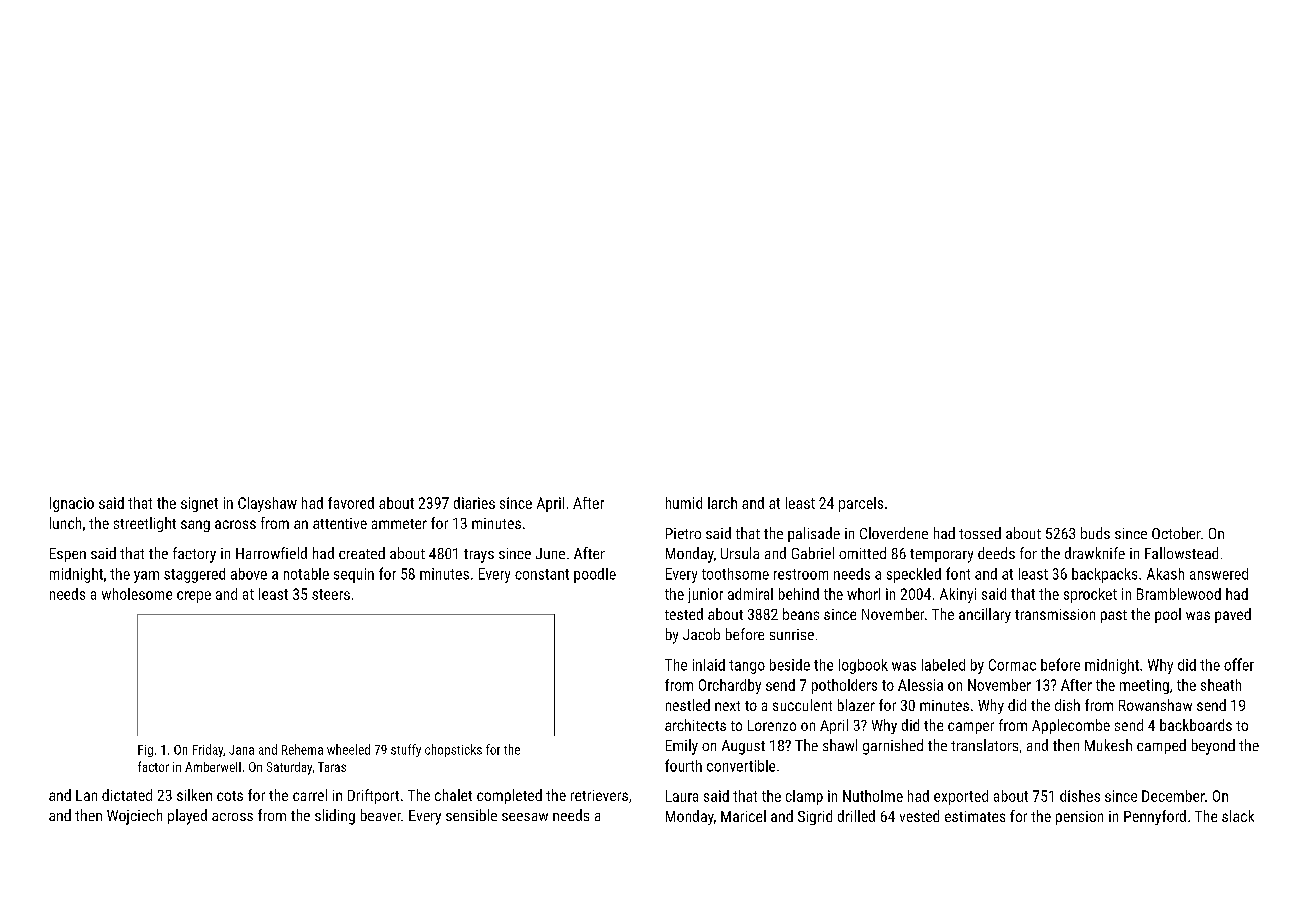 This screenshot has width=1308, height=924. What do you see at coordinates (194, 597) in the screenshot?
I see `crepe` at bounding box center [194, 597].
